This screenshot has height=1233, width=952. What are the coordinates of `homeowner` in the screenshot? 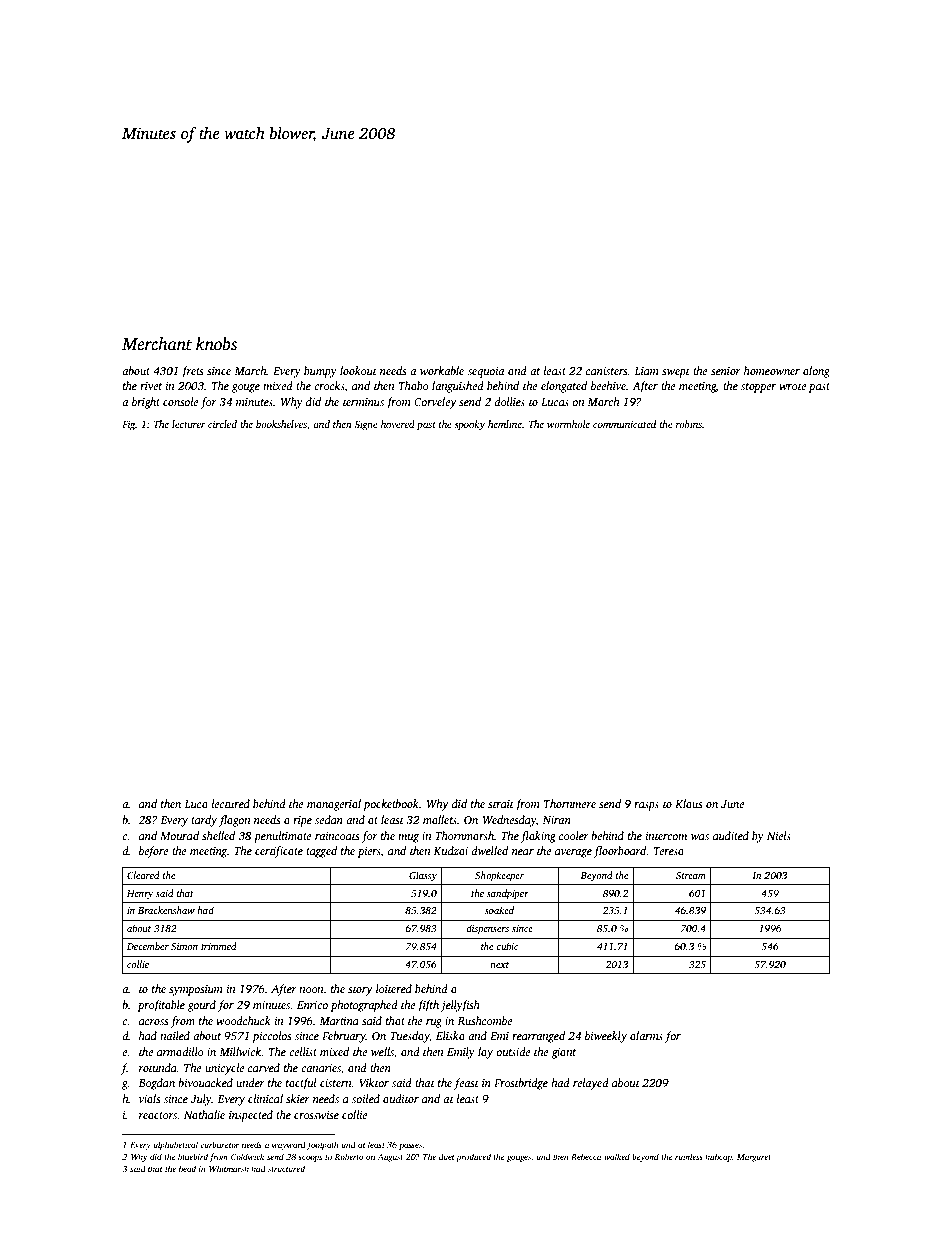 It's located at (772, 370).
